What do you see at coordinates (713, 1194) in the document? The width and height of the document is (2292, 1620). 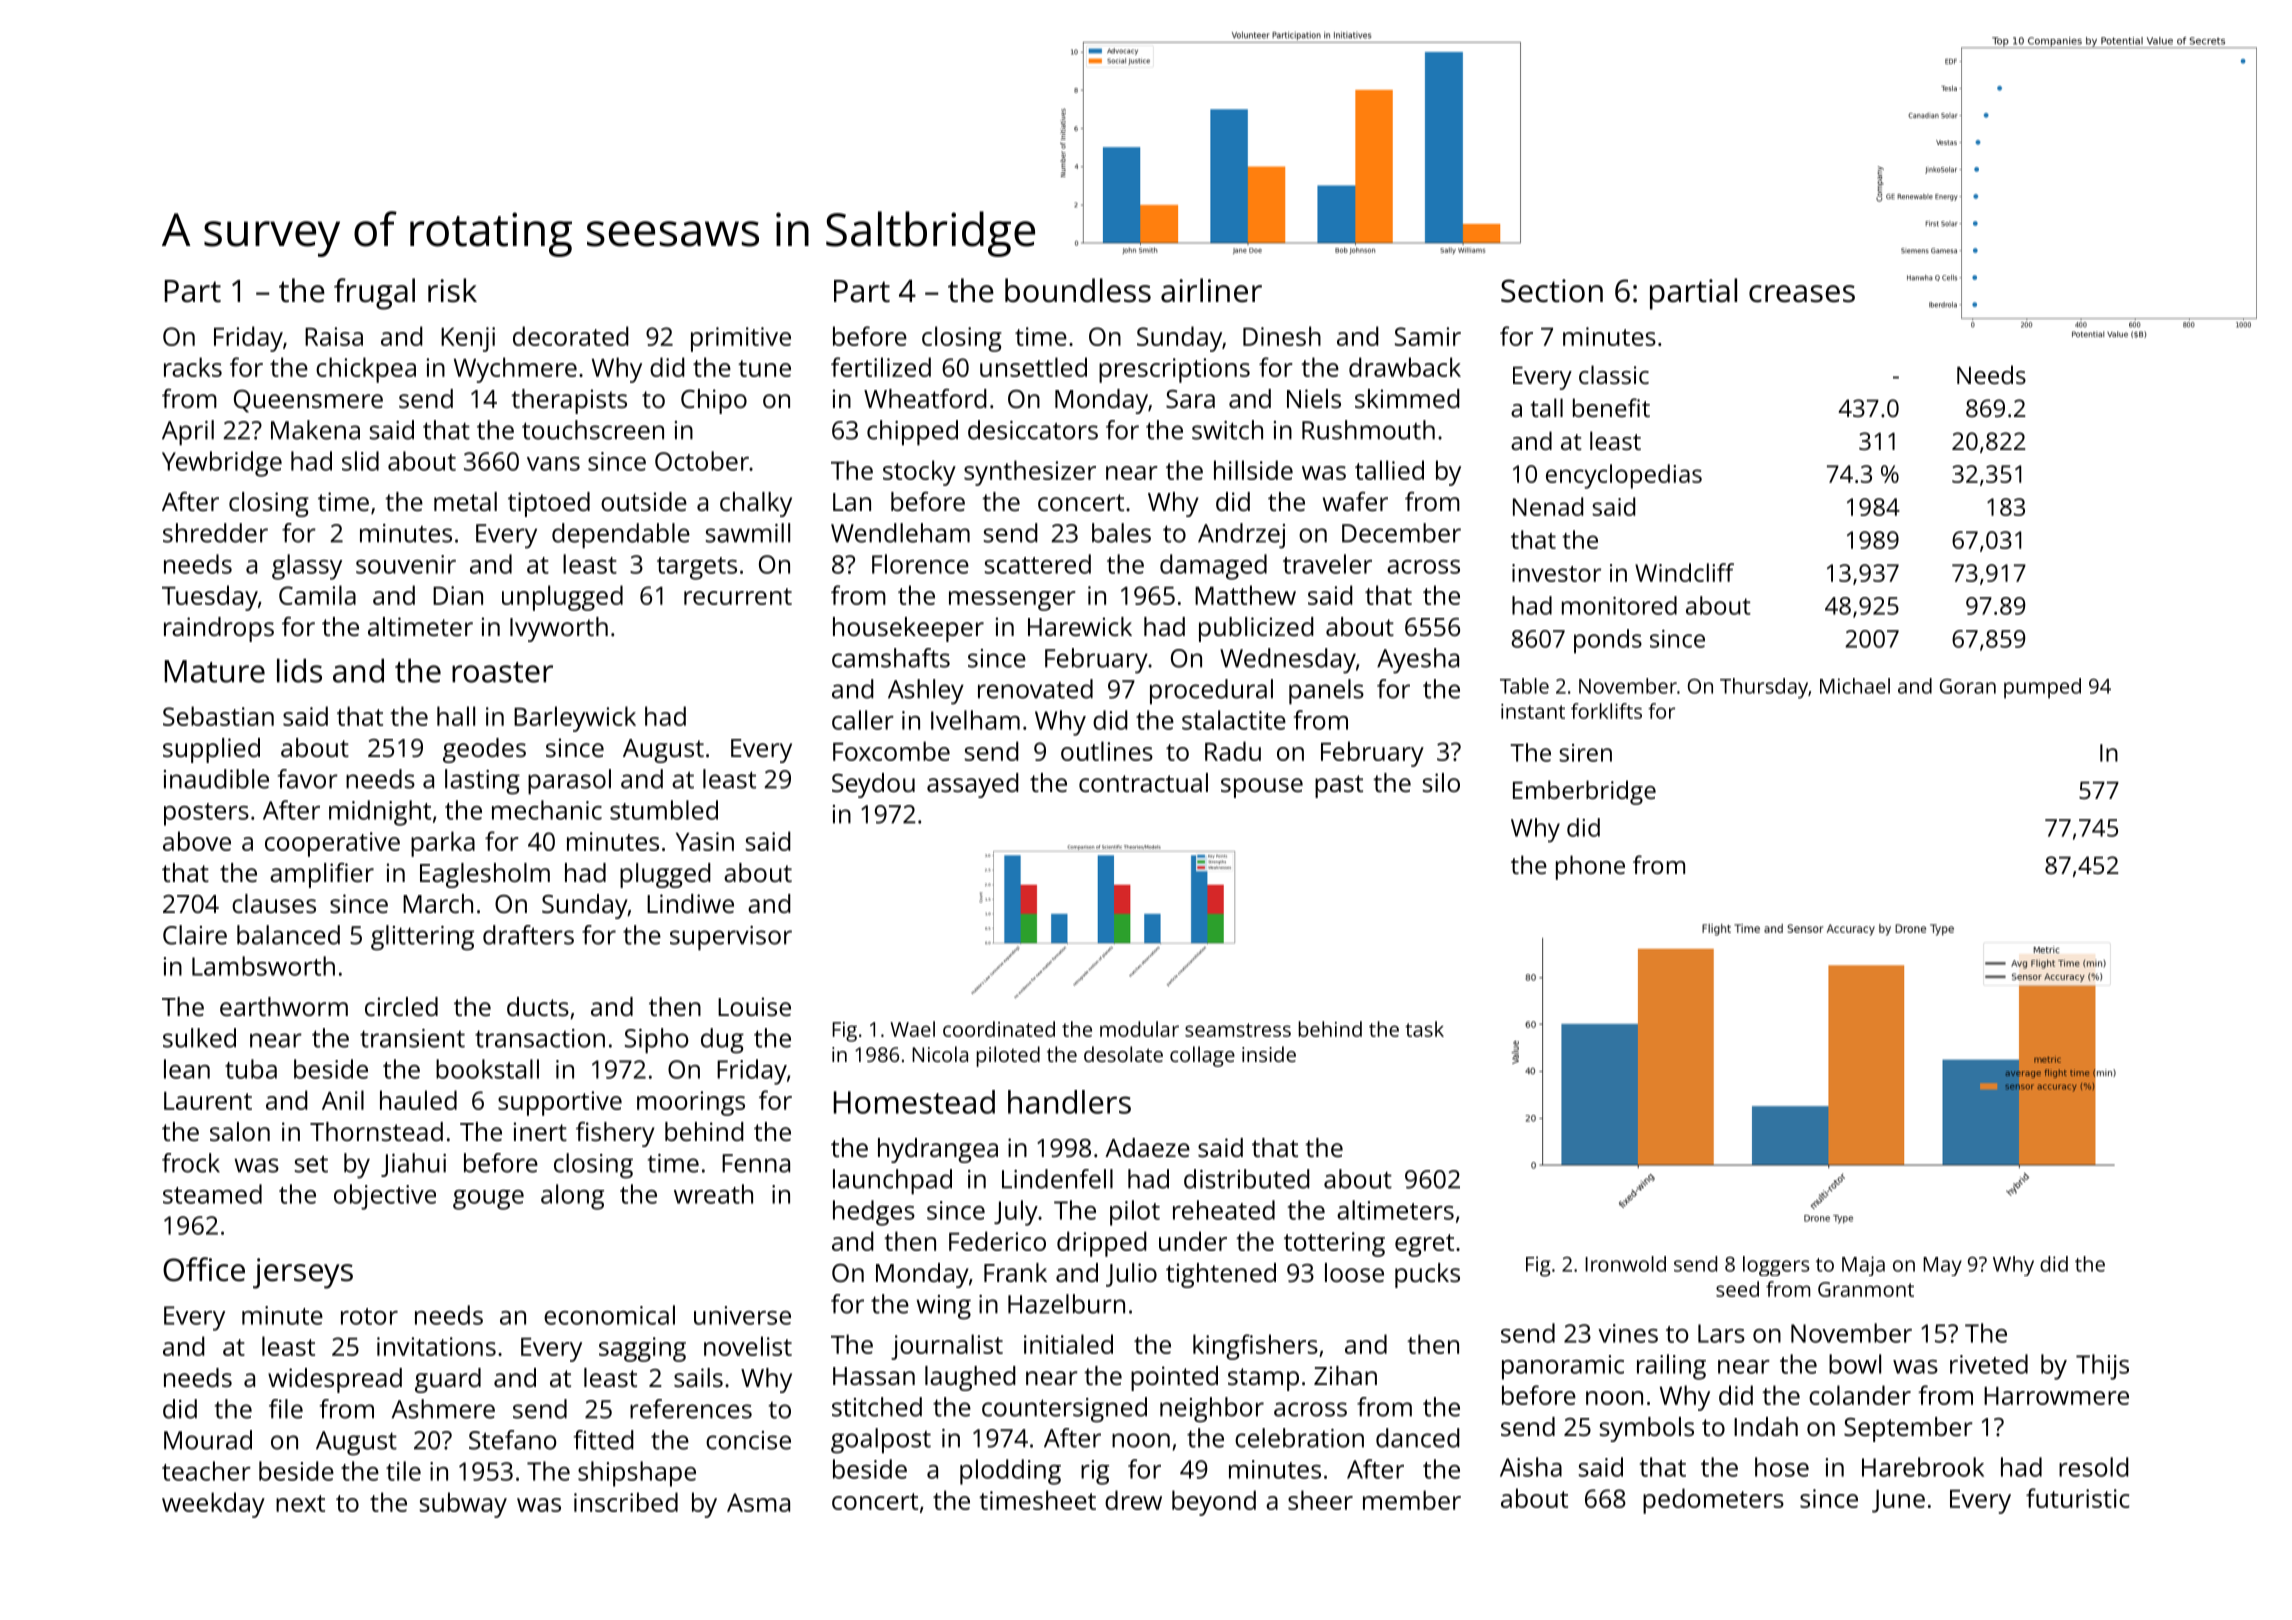 I see `wreath` at bounding box center [713, 1194].
